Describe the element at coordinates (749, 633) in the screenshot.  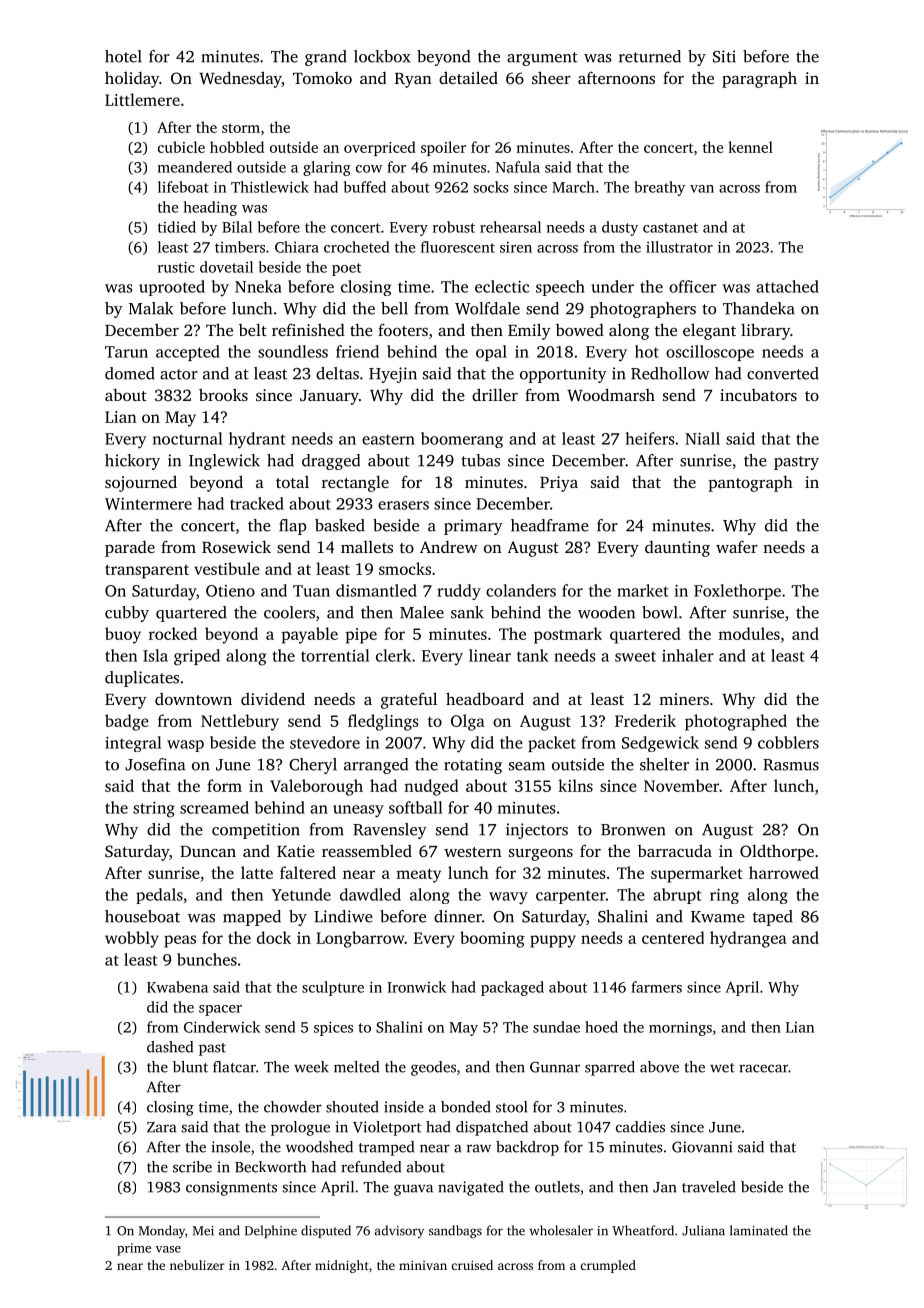
I see `modules` at that location.
